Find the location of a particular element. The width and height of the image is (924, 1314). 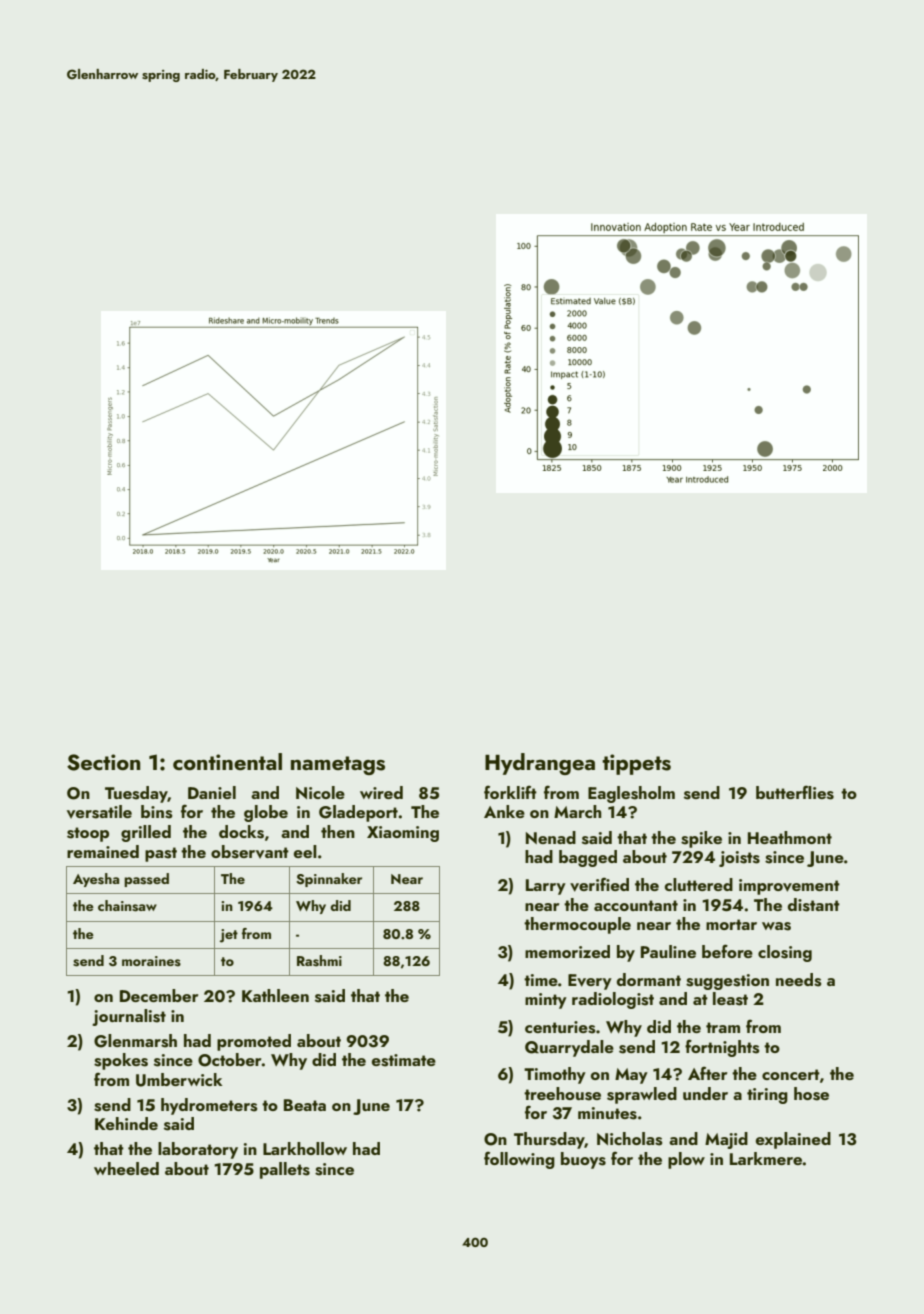

Every is located at coordinates (590, 982).
